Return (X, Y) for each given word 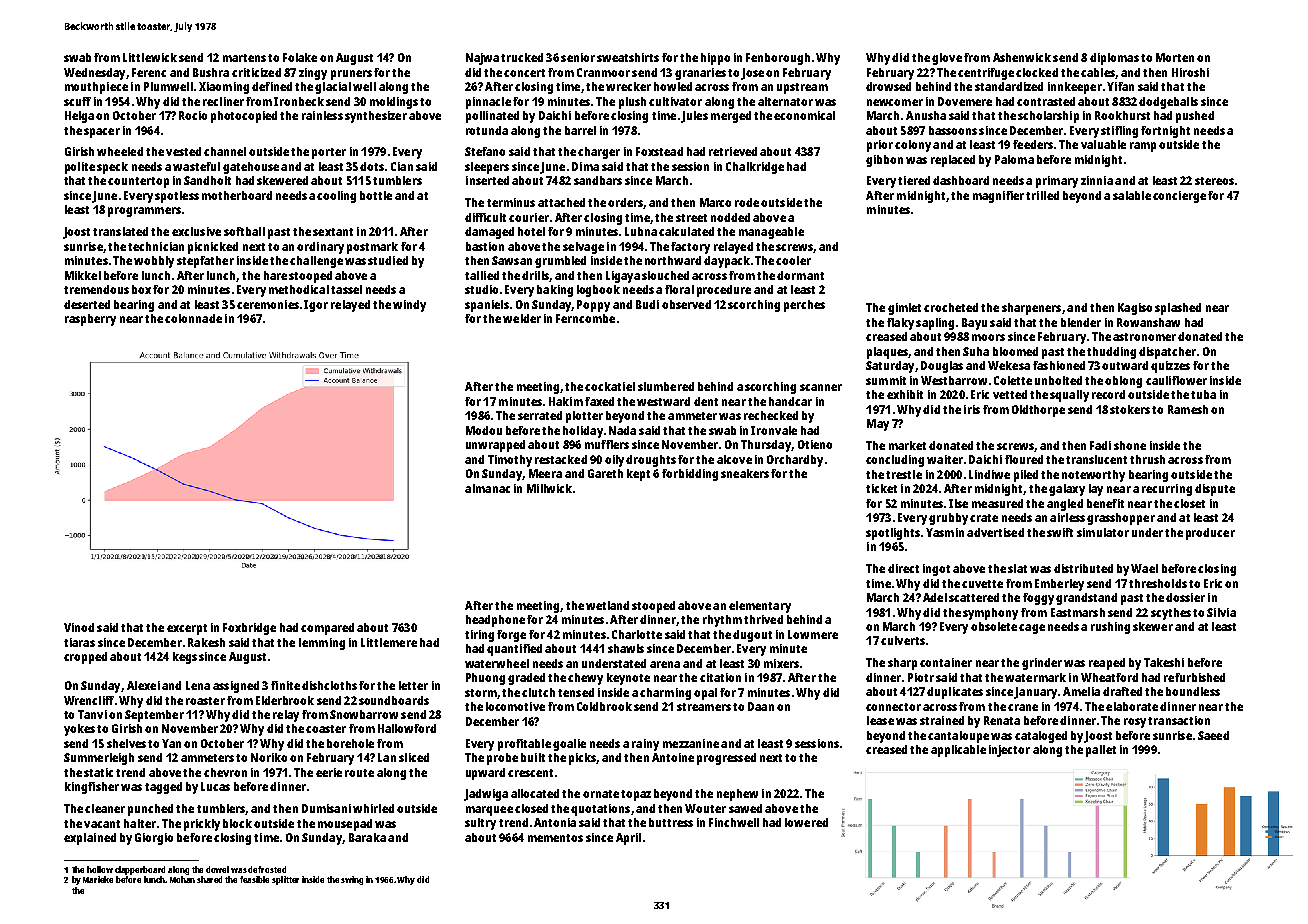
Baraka (367, 837)
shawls (626, 648)
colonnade (193, 318)
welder (522, 318)
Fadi (1100, 445)
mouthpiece (96, 88)
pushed (1195, 117)
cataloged (1041, 737)
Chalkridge (755, 168)
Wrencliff (89, 700)
